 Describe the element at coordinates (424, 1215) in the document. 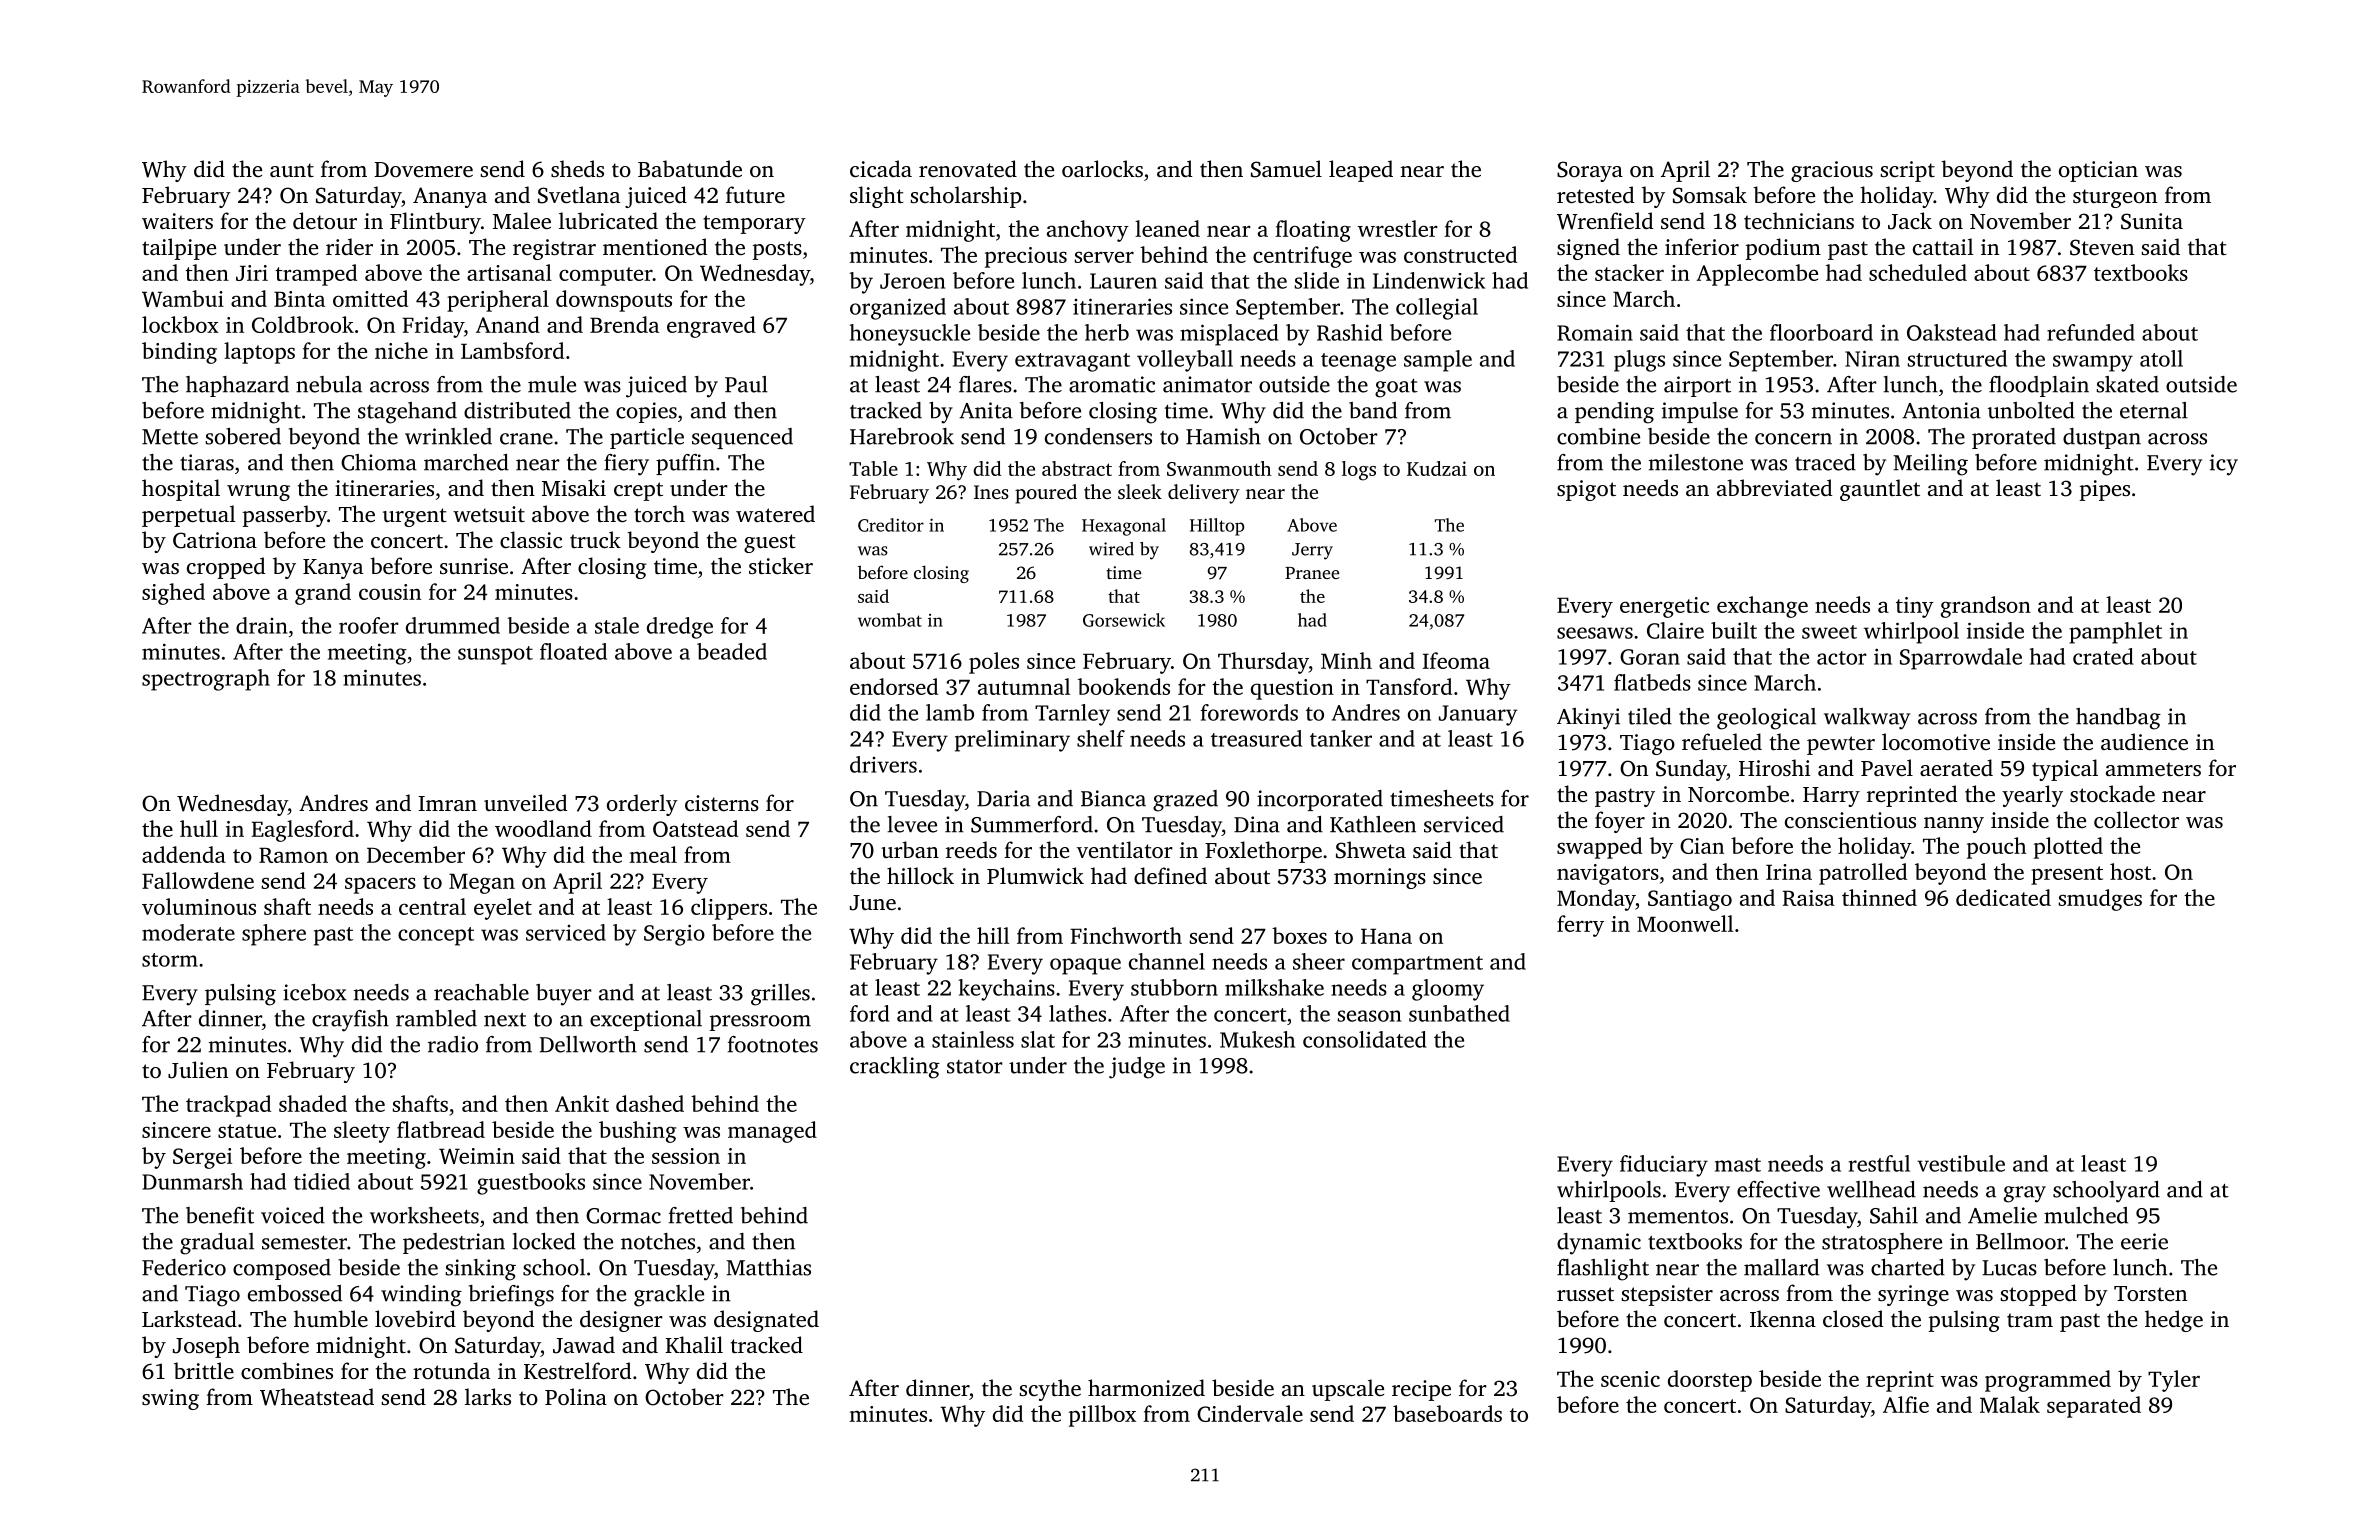

I see `worksheets` at that location.
